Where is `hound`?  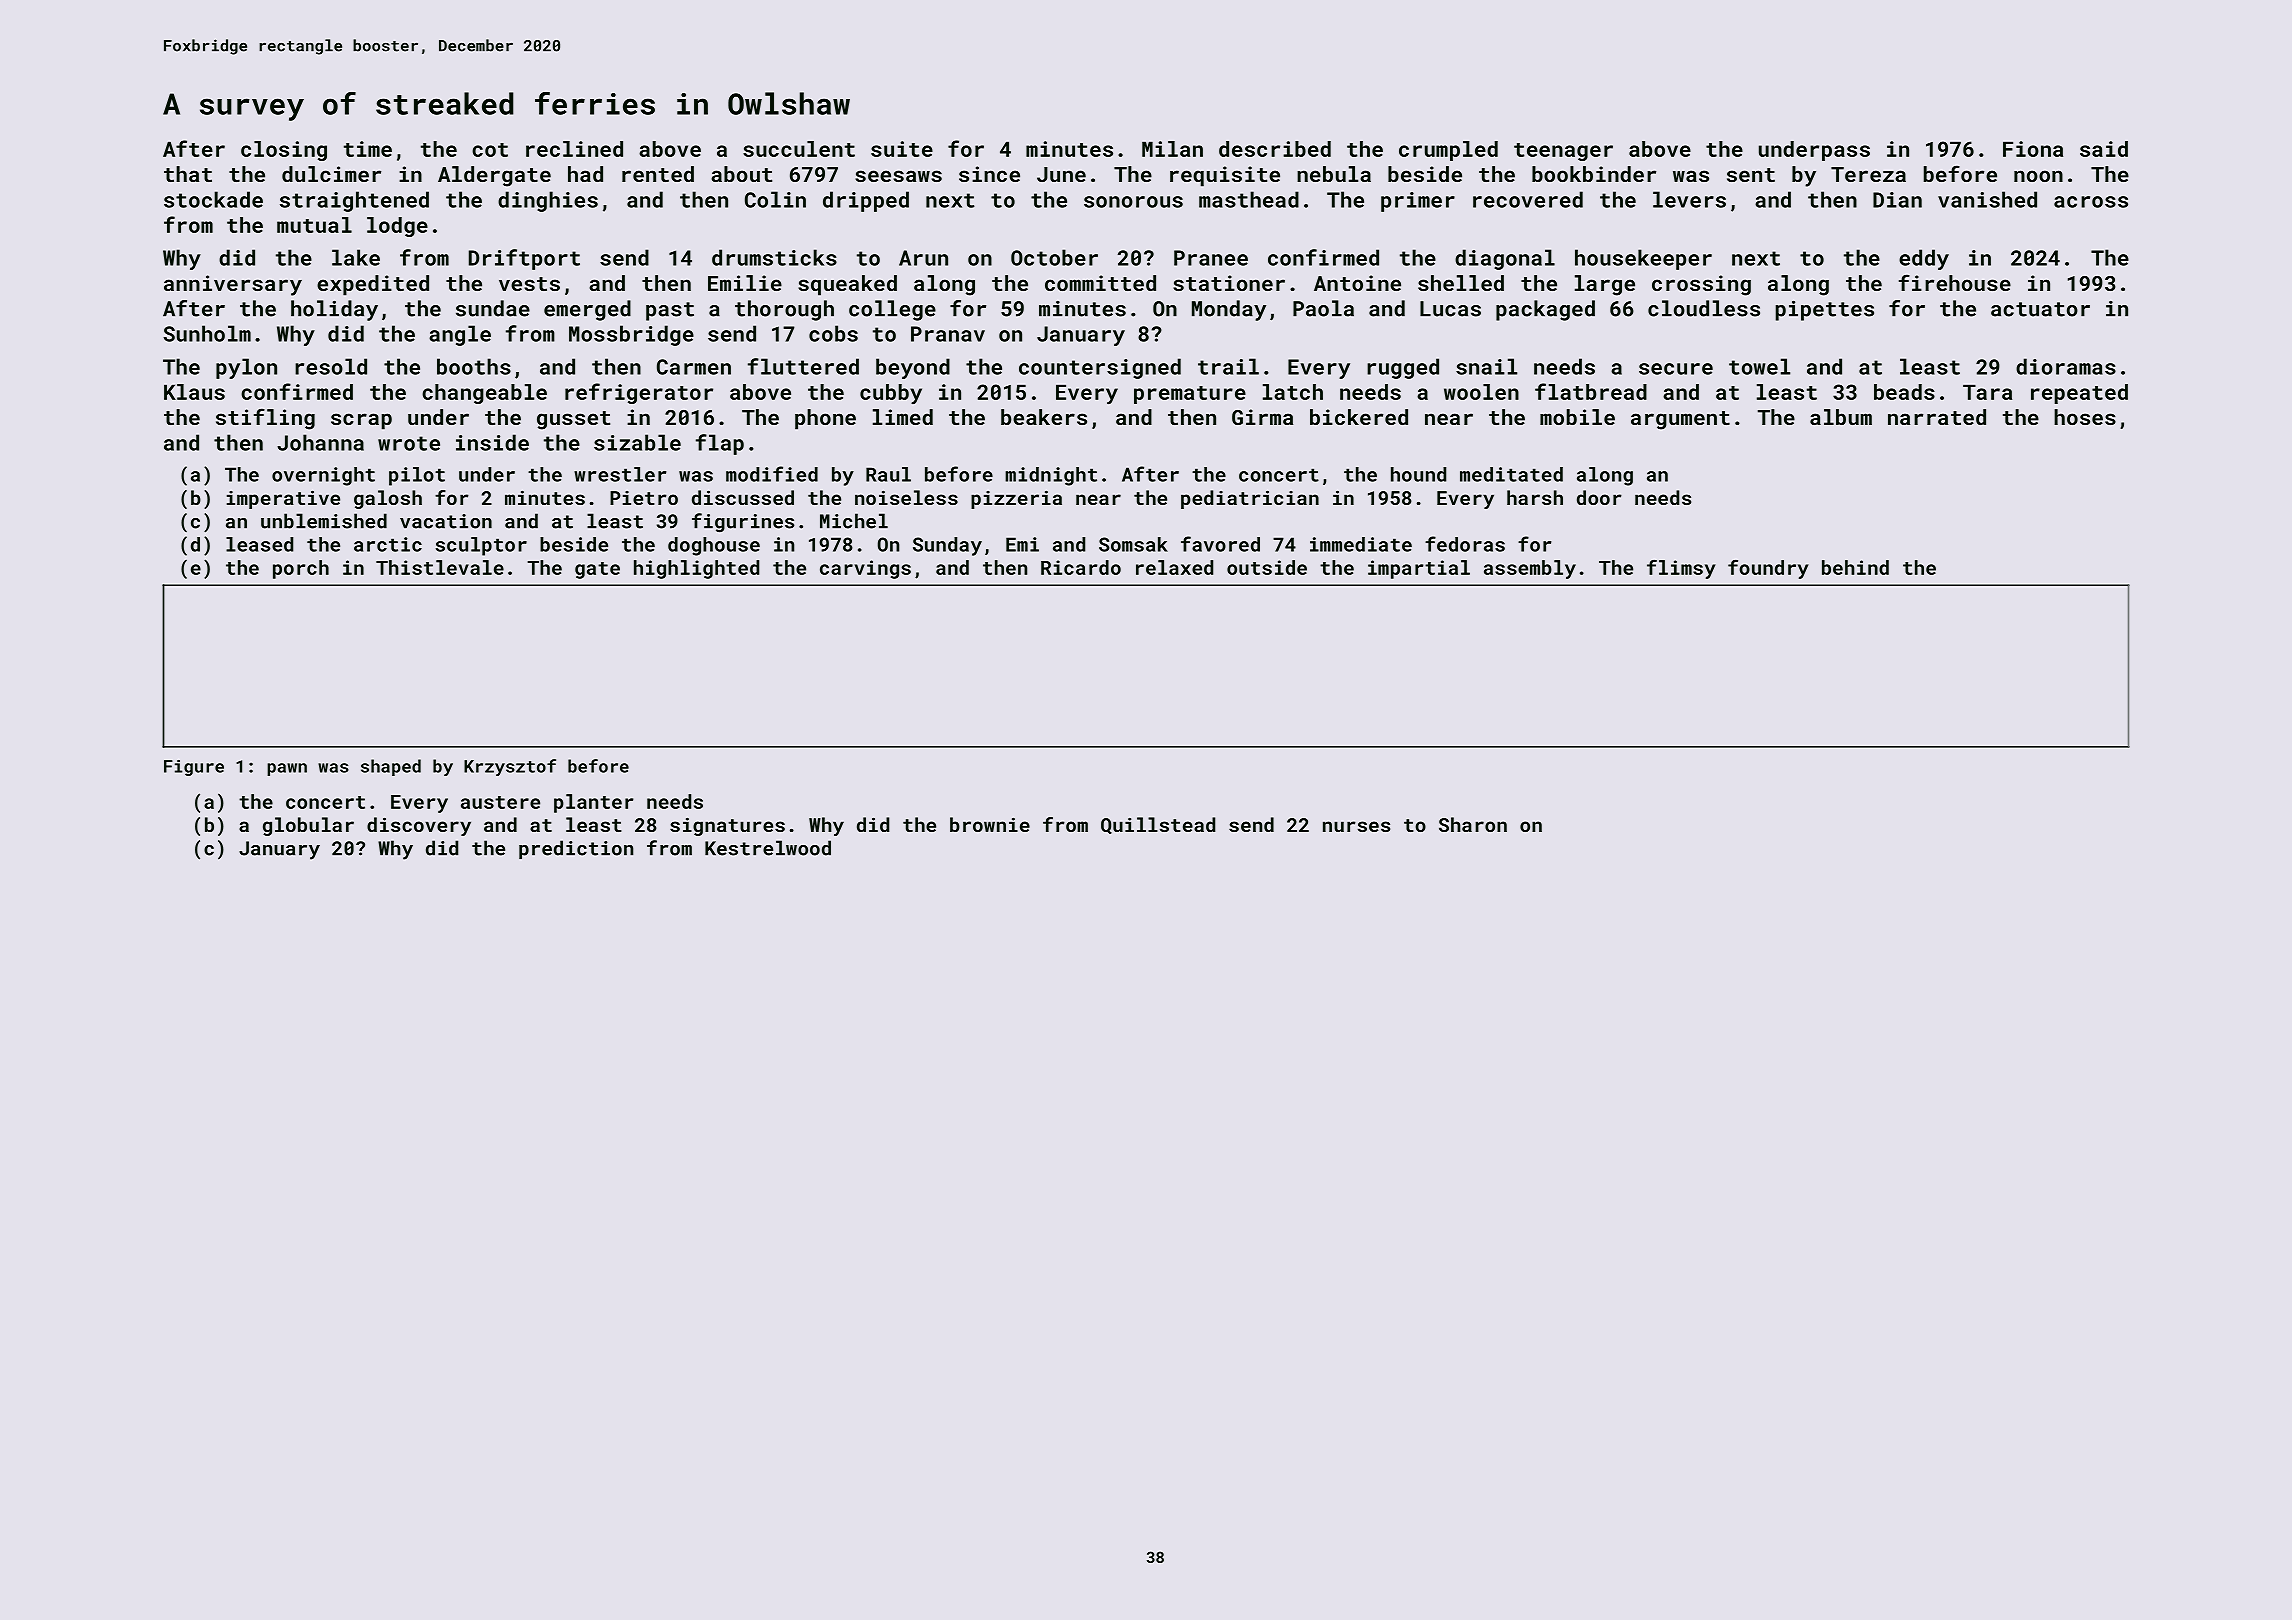 hound is located at coordinates (1418, 474).
